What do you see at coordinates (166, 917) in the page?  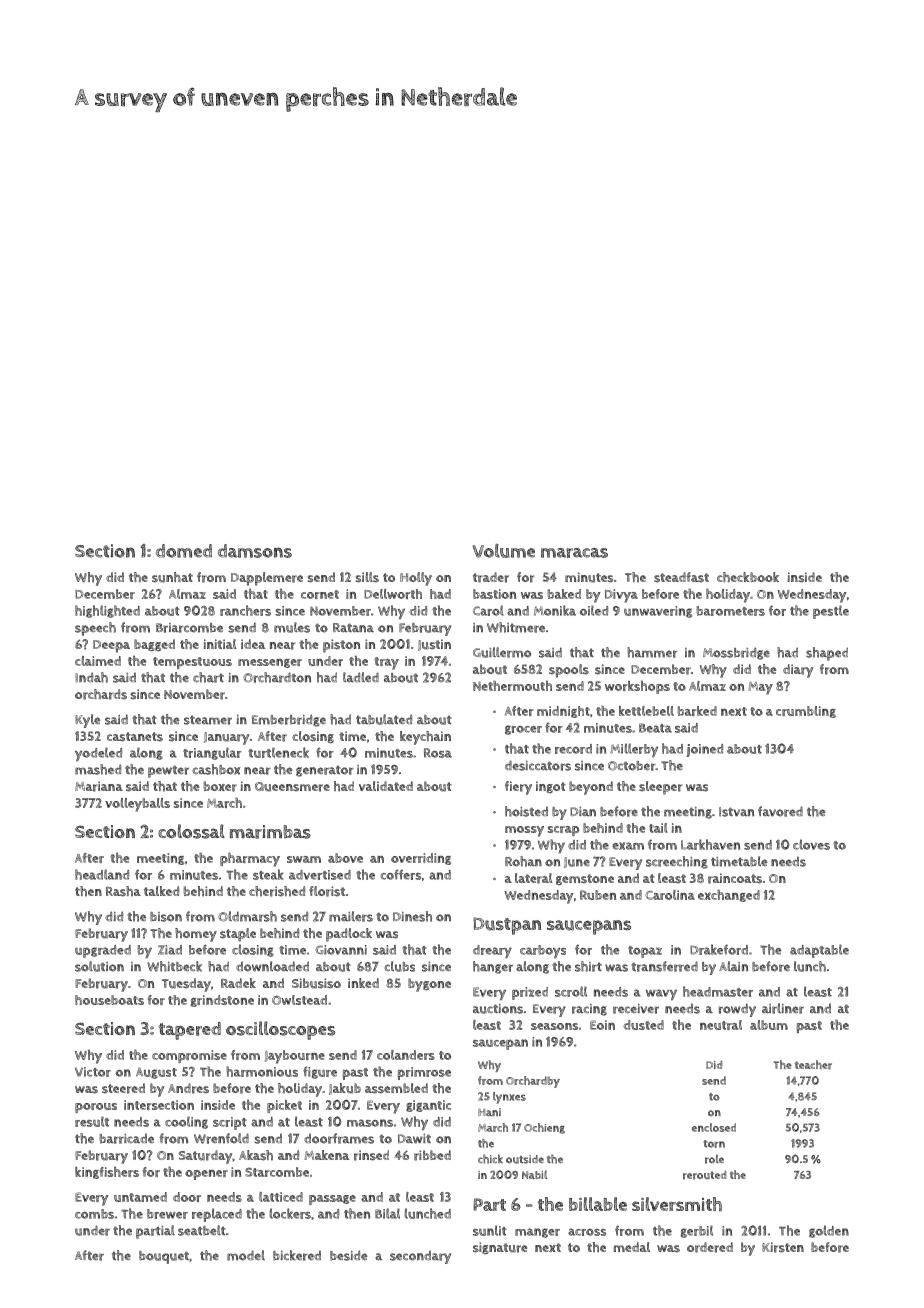 I see `bison` at bounding box center [166, 917].
